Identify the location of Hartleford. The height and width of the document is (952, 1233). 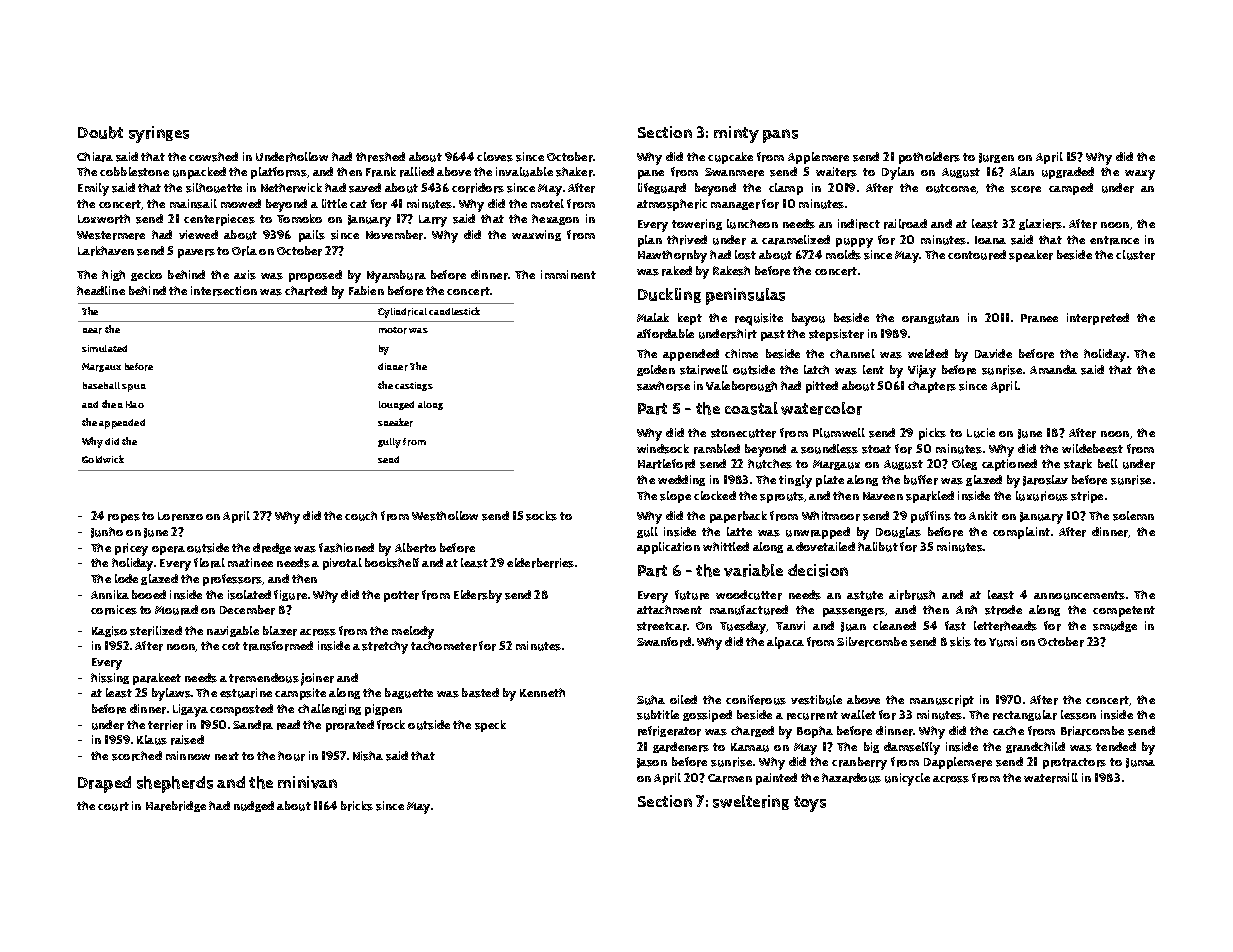
(666, 464).
